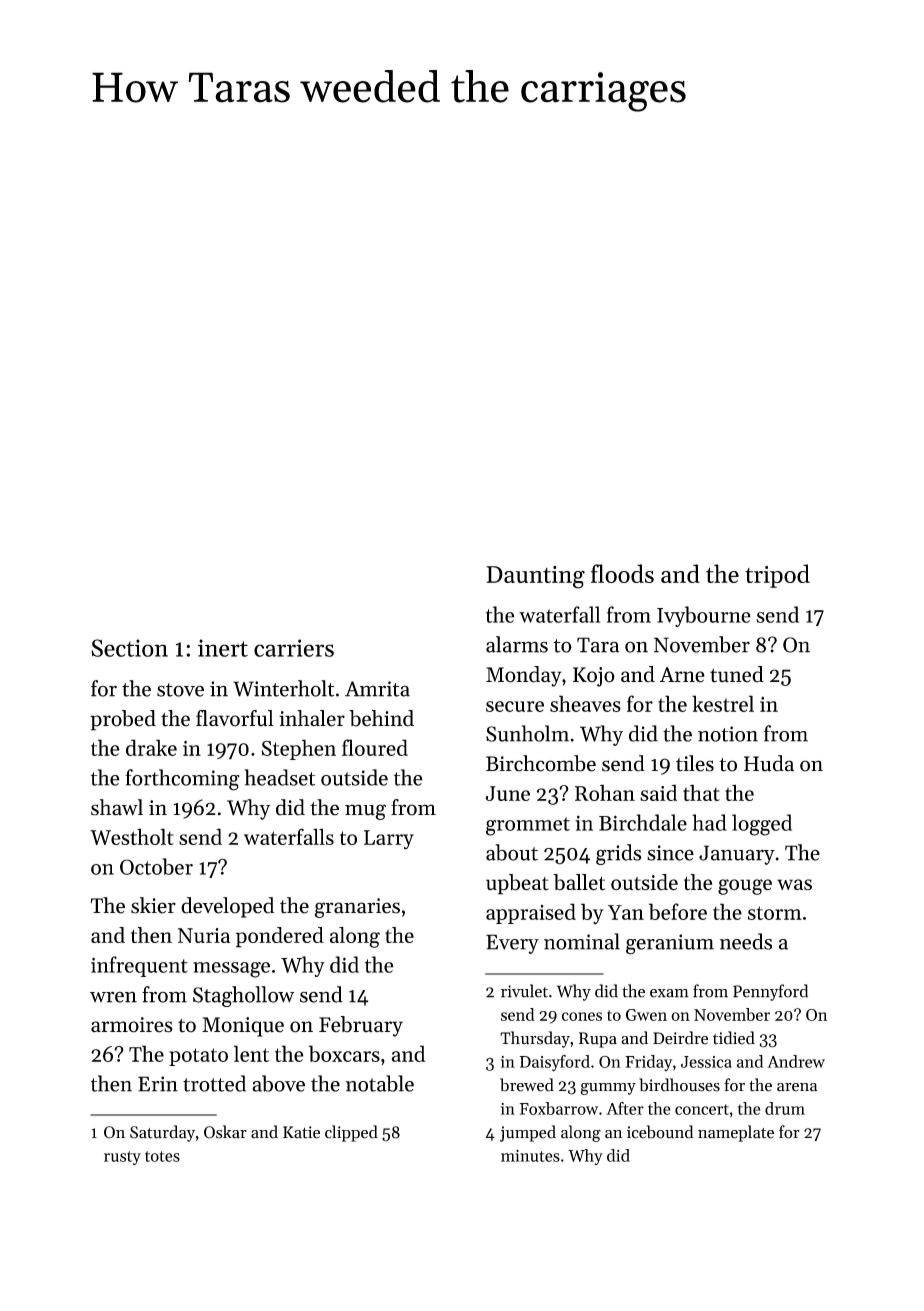 The width and height of the screenshot is (924, 1311). What do you see at coordinates (737, 855) in the screenshot?
I see `January` at bounding box center [737, 855].
